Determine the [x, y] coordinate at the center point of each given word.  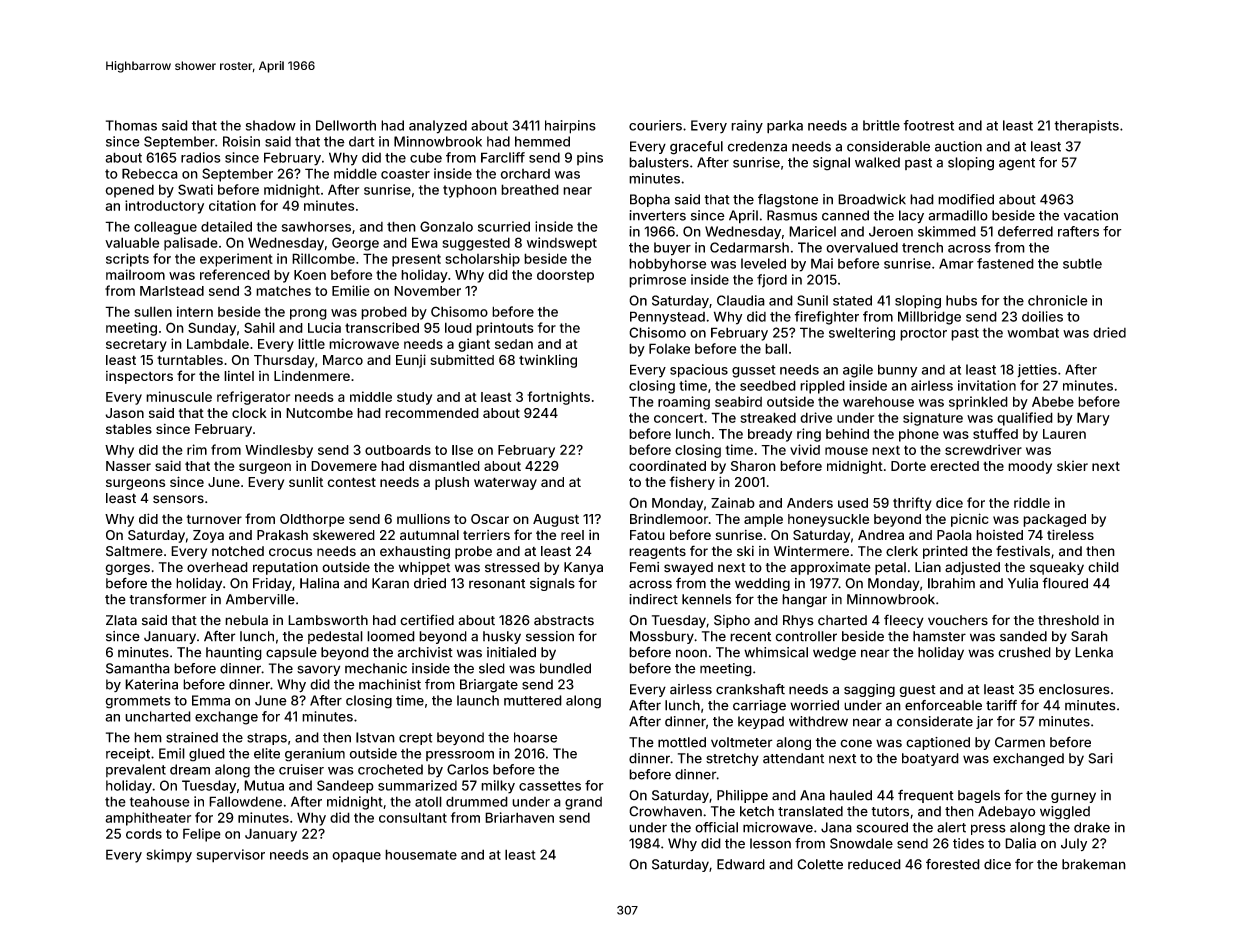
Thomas [131, 125]
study [414, 398]
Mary [1093, 419]
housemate [421, 854]
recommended [432, 413]
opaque [356, 857]
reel [572, 535]
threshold [1068, 620]
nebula [246, 620]
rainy [747, 127]
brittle [881, 125]
